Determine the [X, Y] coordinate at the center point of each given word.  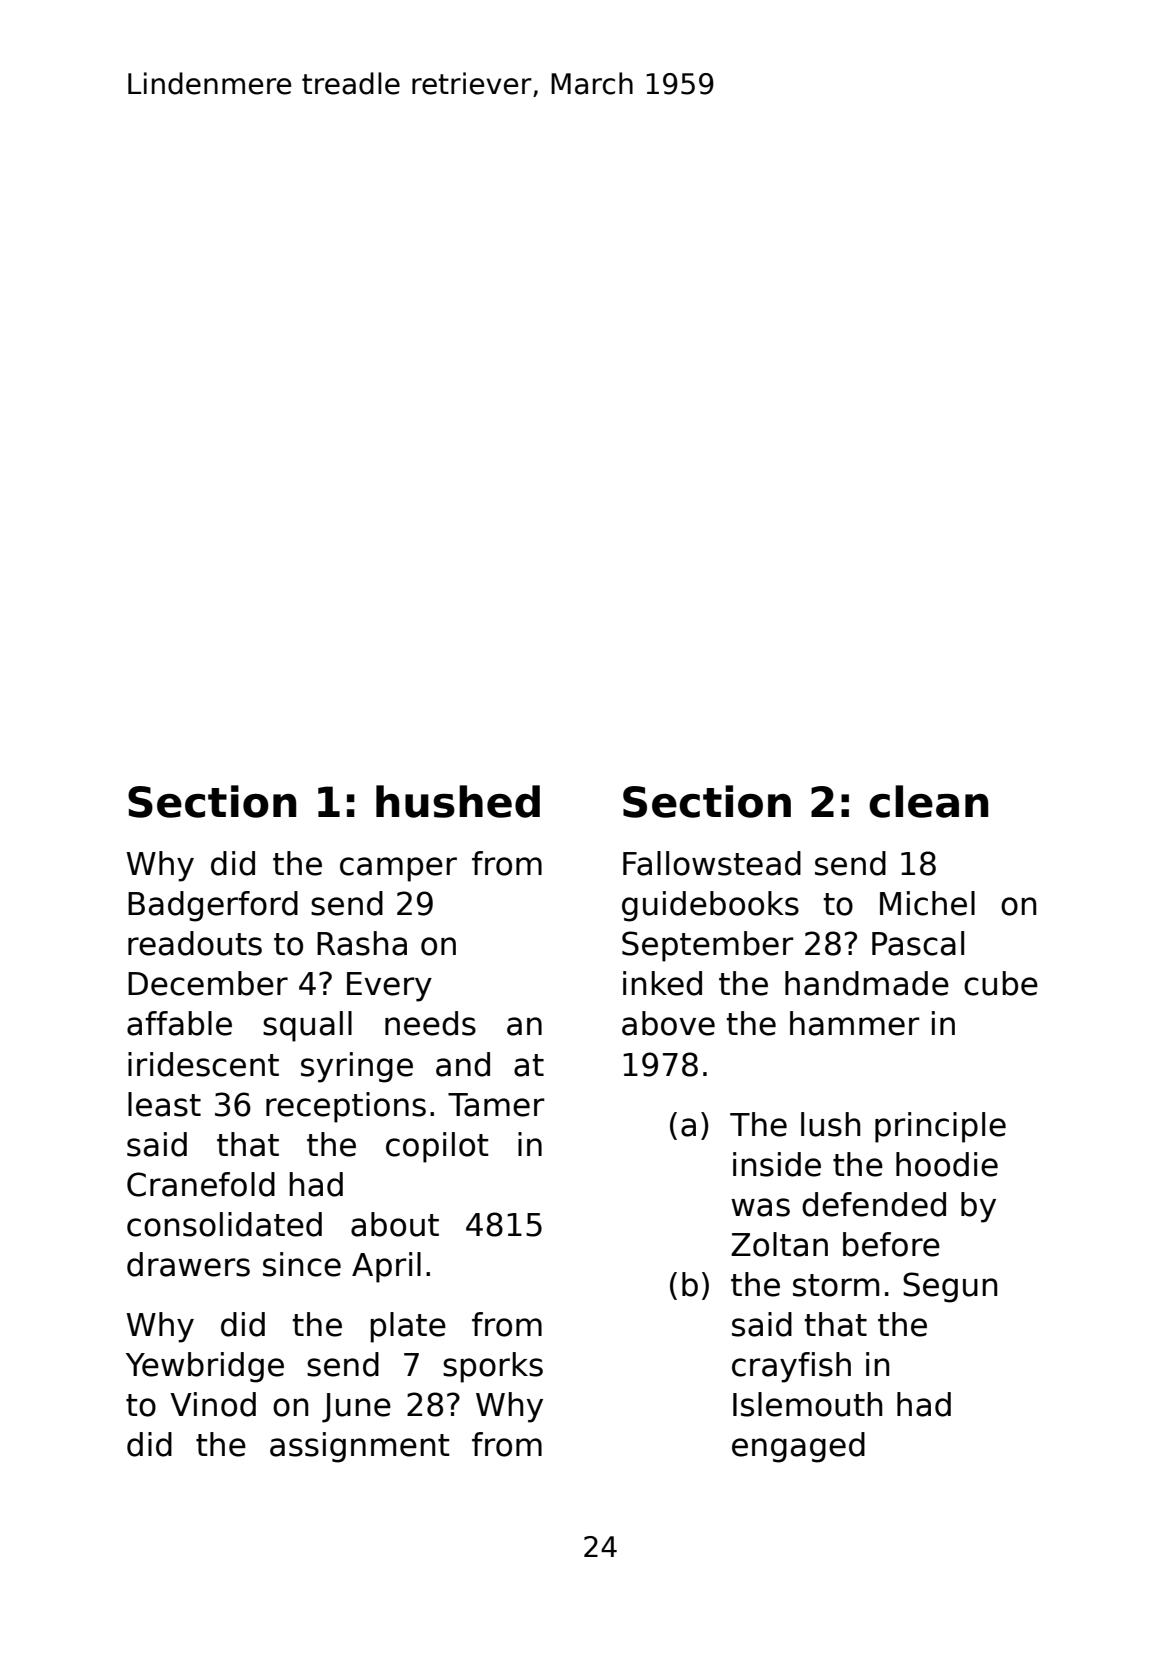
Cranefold [201, 1184]
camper [398, 869]
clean [928, 801]
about [395, 1224]
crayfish [791, 1367]
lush [830, 1124]
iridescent [203, 1064]
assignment [360, 1447]
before [891, 1244]
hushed [458, 801]
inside [777, 1164]
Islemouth [807, 1404]
